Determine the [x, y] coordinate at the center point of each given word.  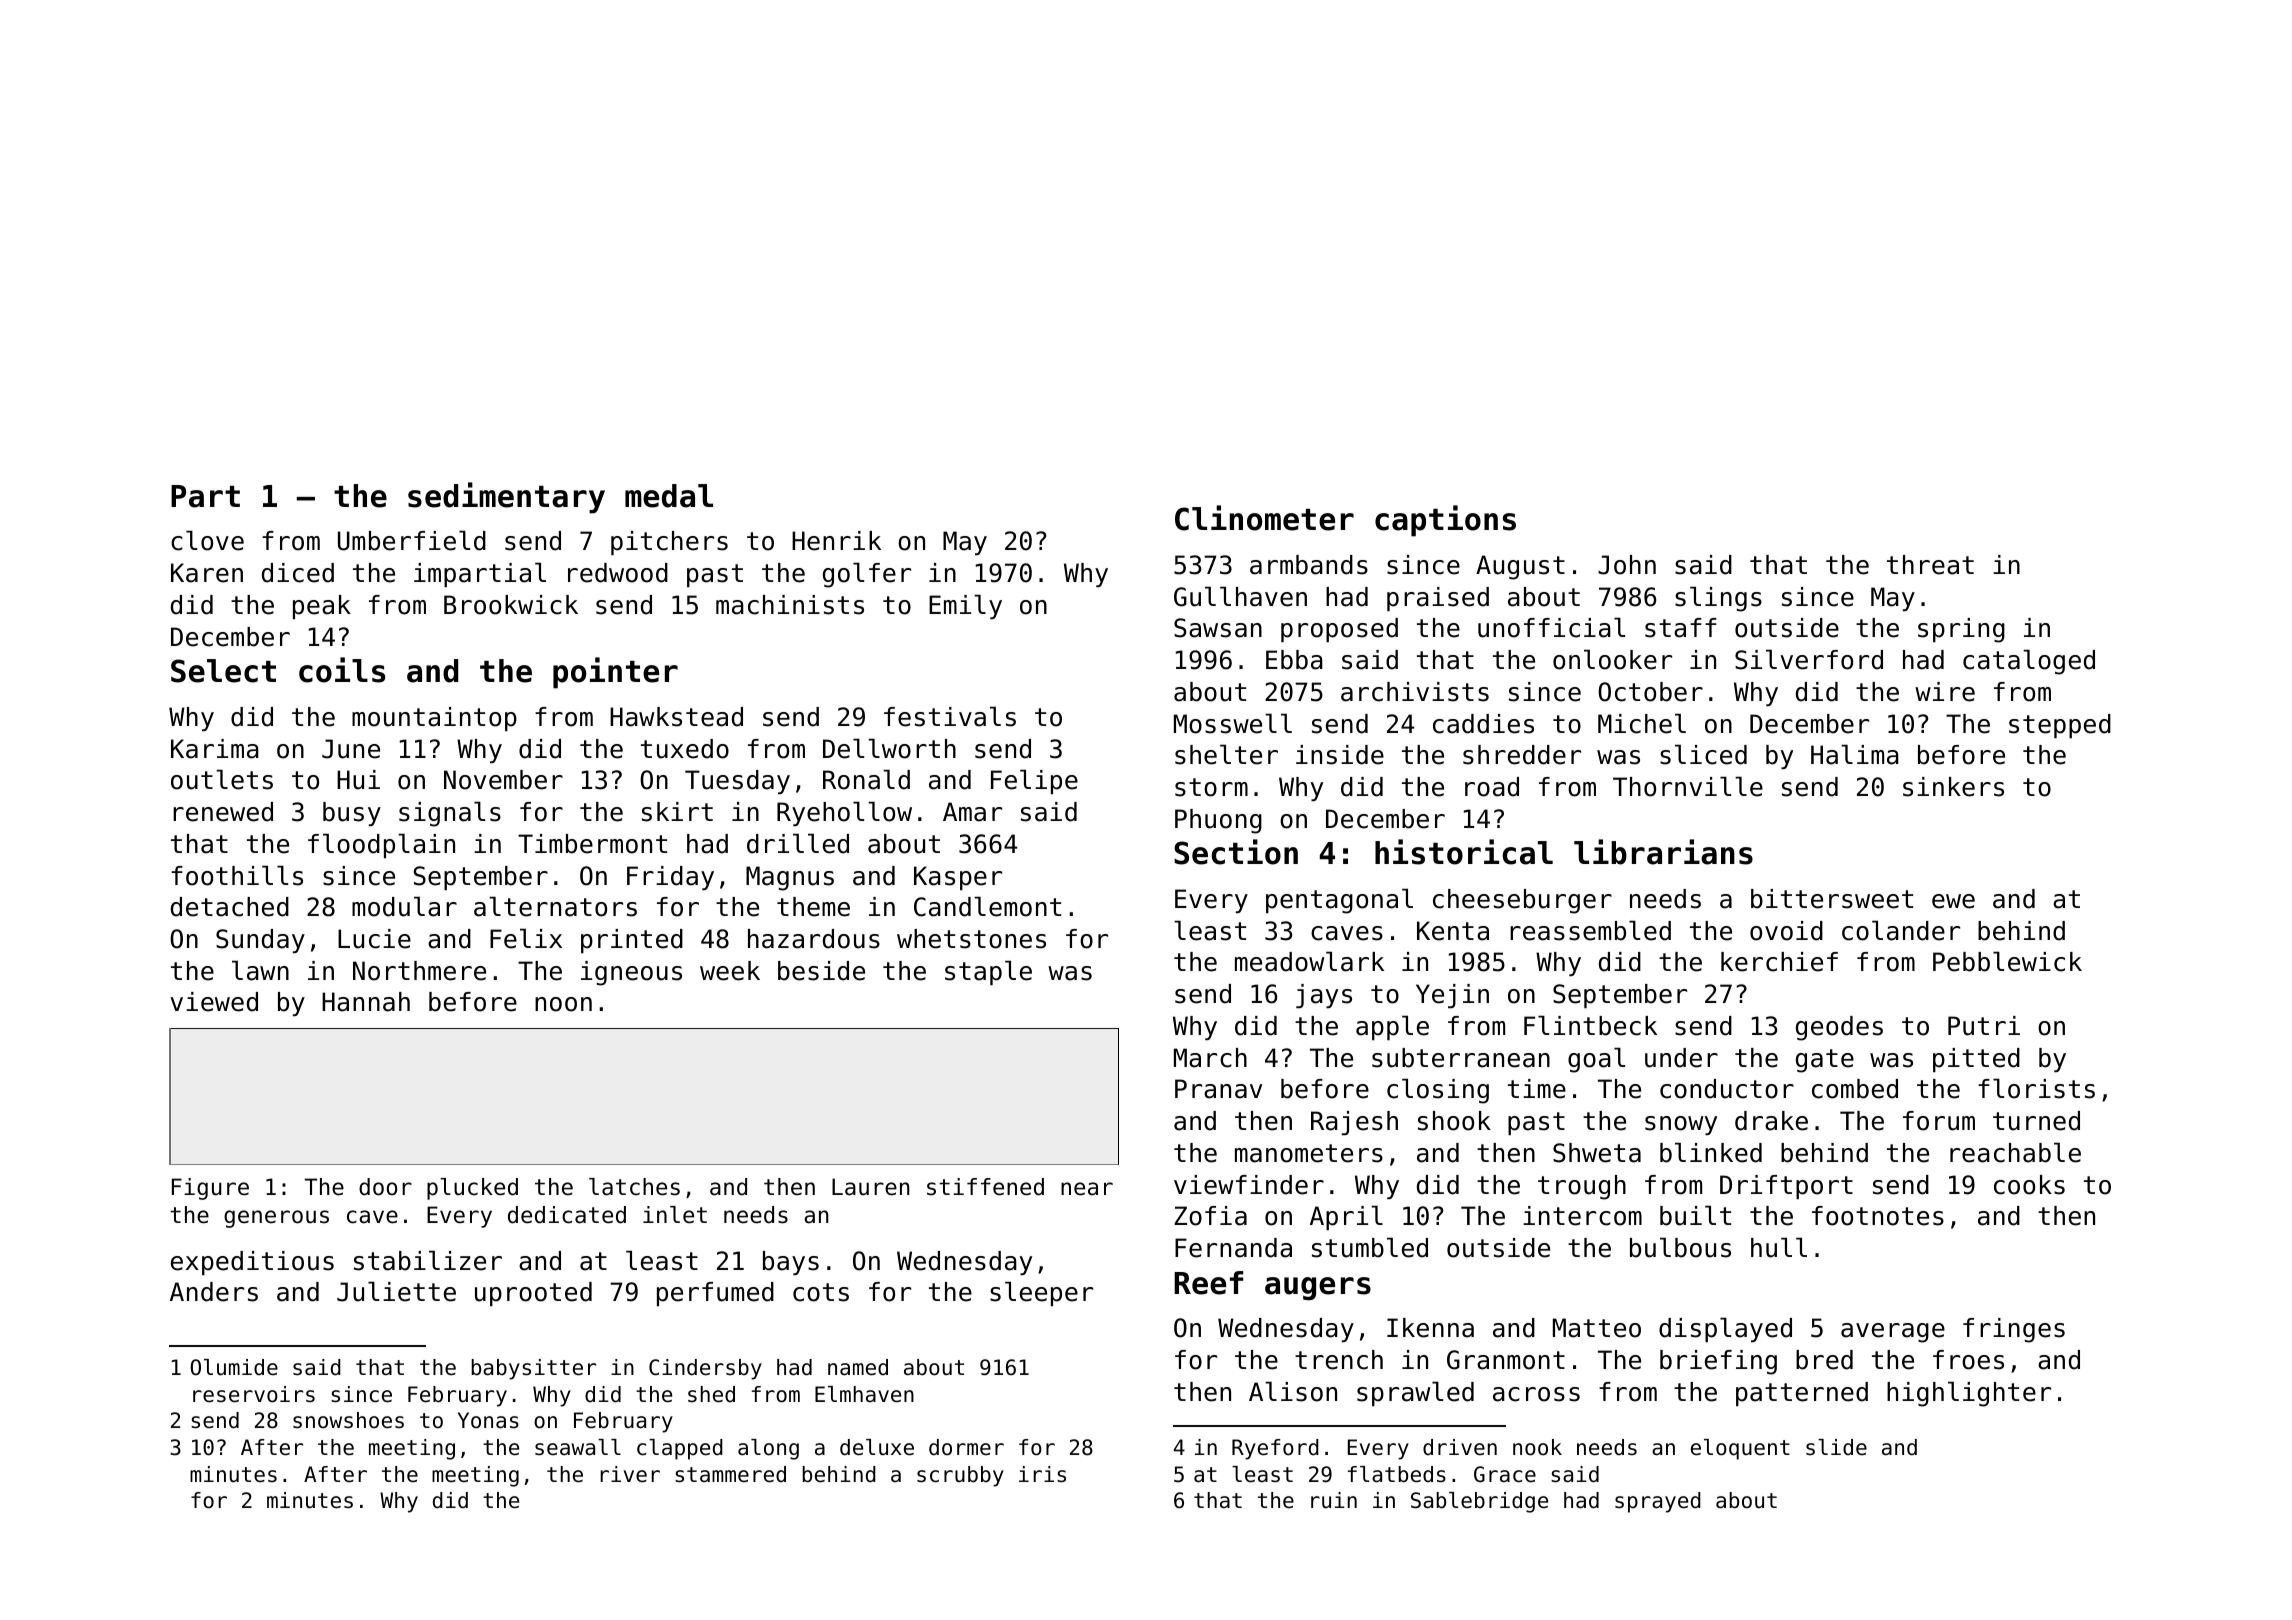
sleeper [1041, 1293]
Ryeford [1275, 1449]
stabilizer [428, 1260]
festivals [950, 716]
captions [1445, 521]
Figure [210, 1189]
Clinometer [1264, 518]
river [630, 1474]
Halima [1855, 754]
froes [1968, 1360]
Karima [215, 749]
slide [1836, 1447]
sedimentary [506, 498]
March [1210, 1058]
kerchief [1779, 962]
